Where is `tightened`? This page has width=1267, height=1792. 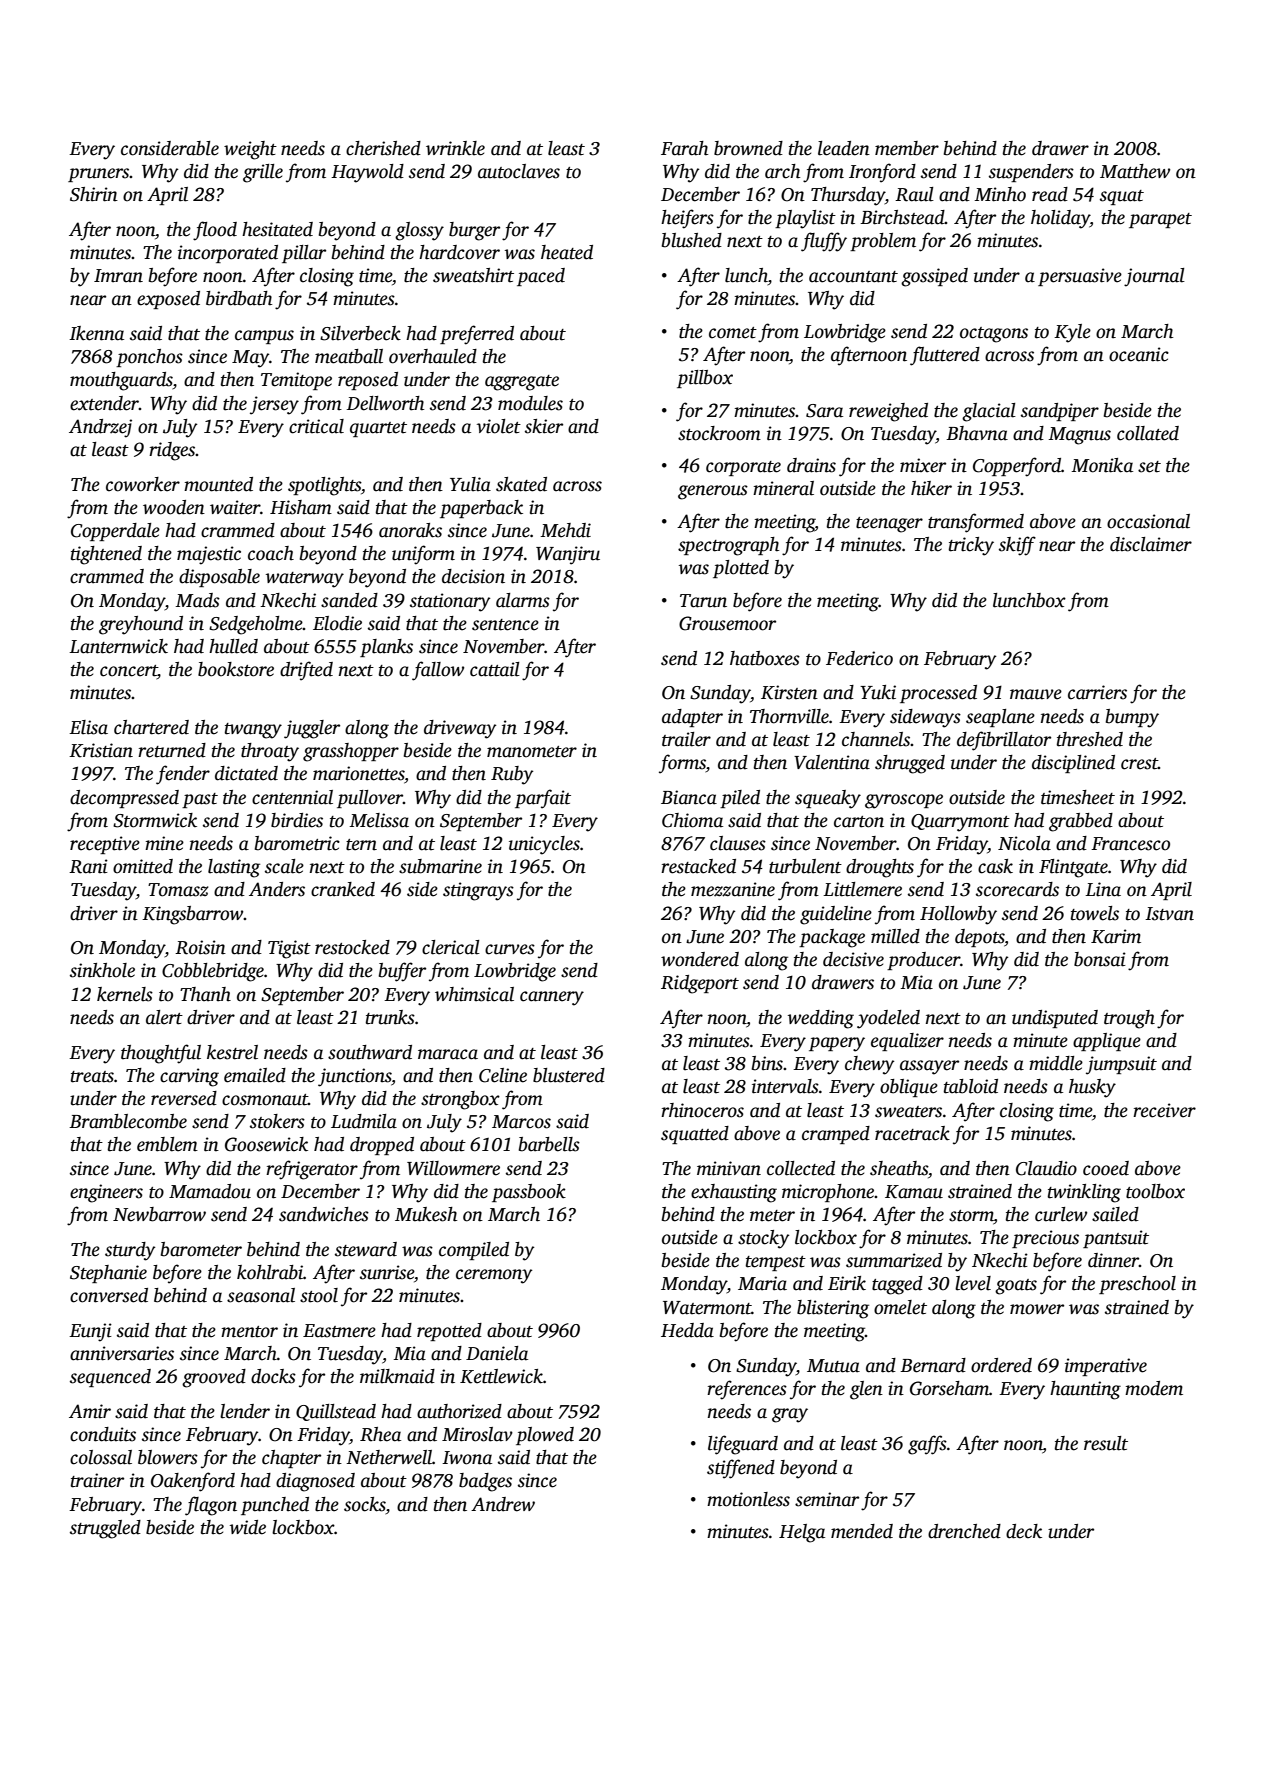
tightened is located at coordinates (106, 555).
